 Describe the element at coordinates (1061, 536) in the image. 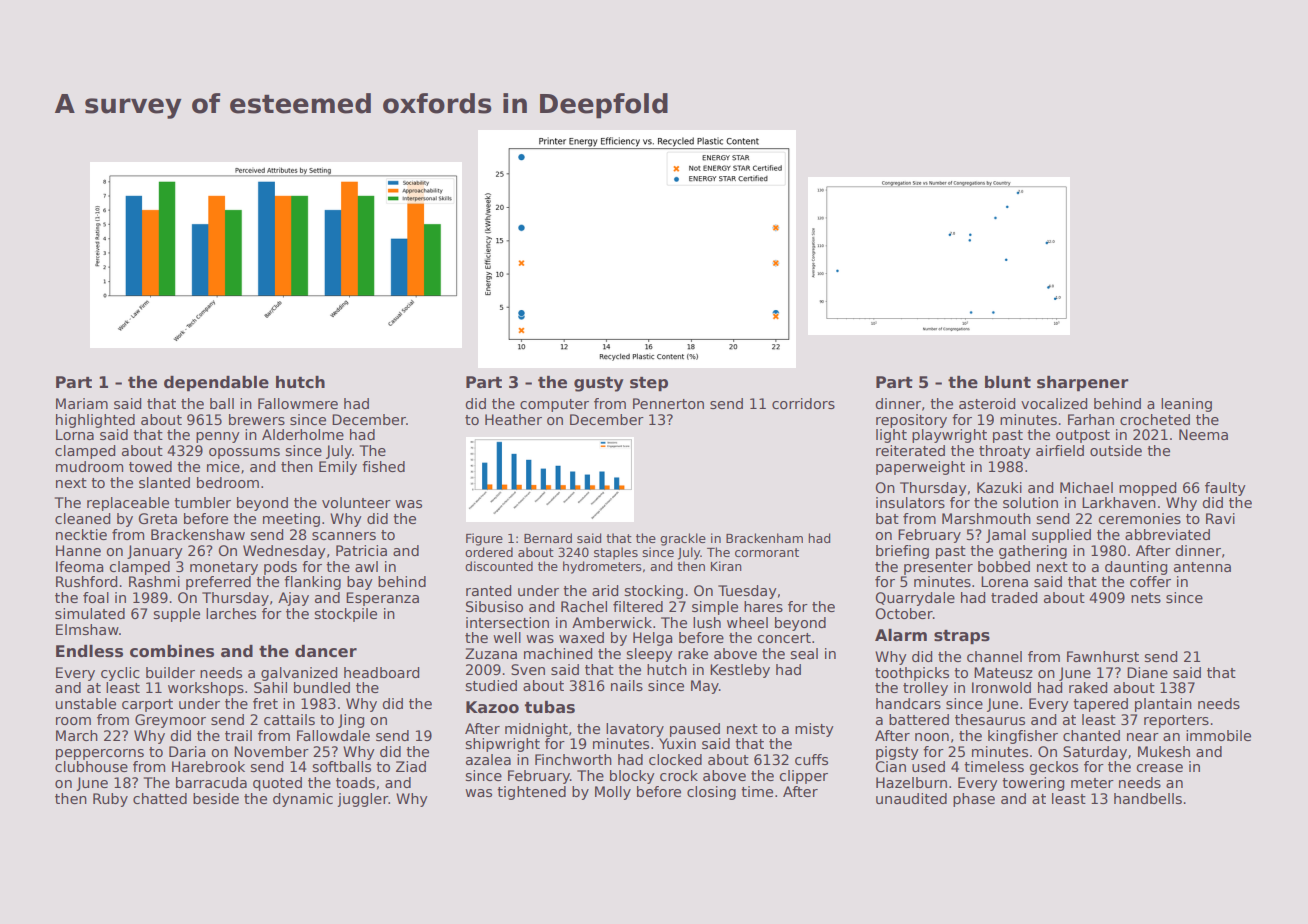

I see `supplied` at that location.
